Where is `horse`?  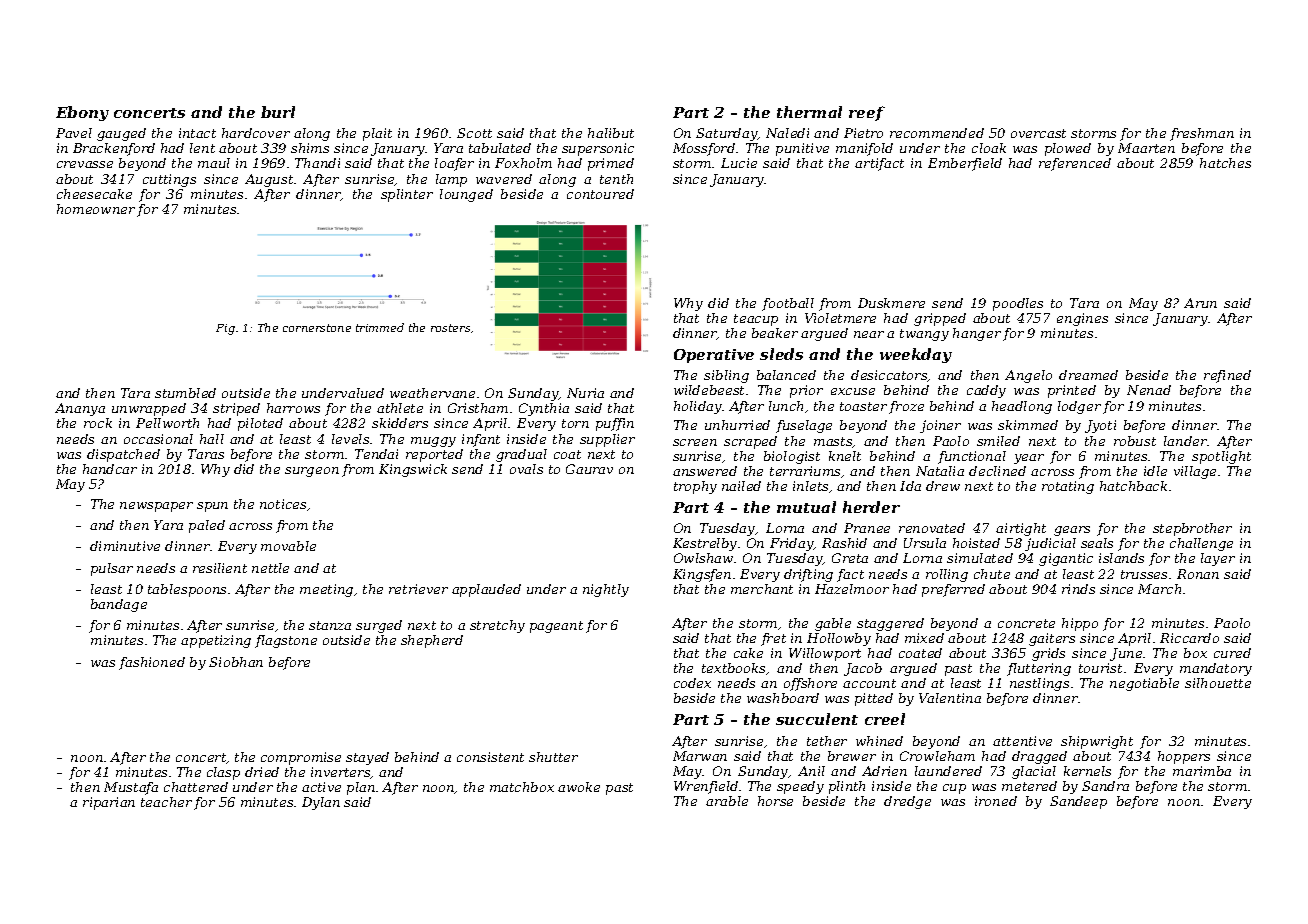 horse is located at coordinates (775, 801).
